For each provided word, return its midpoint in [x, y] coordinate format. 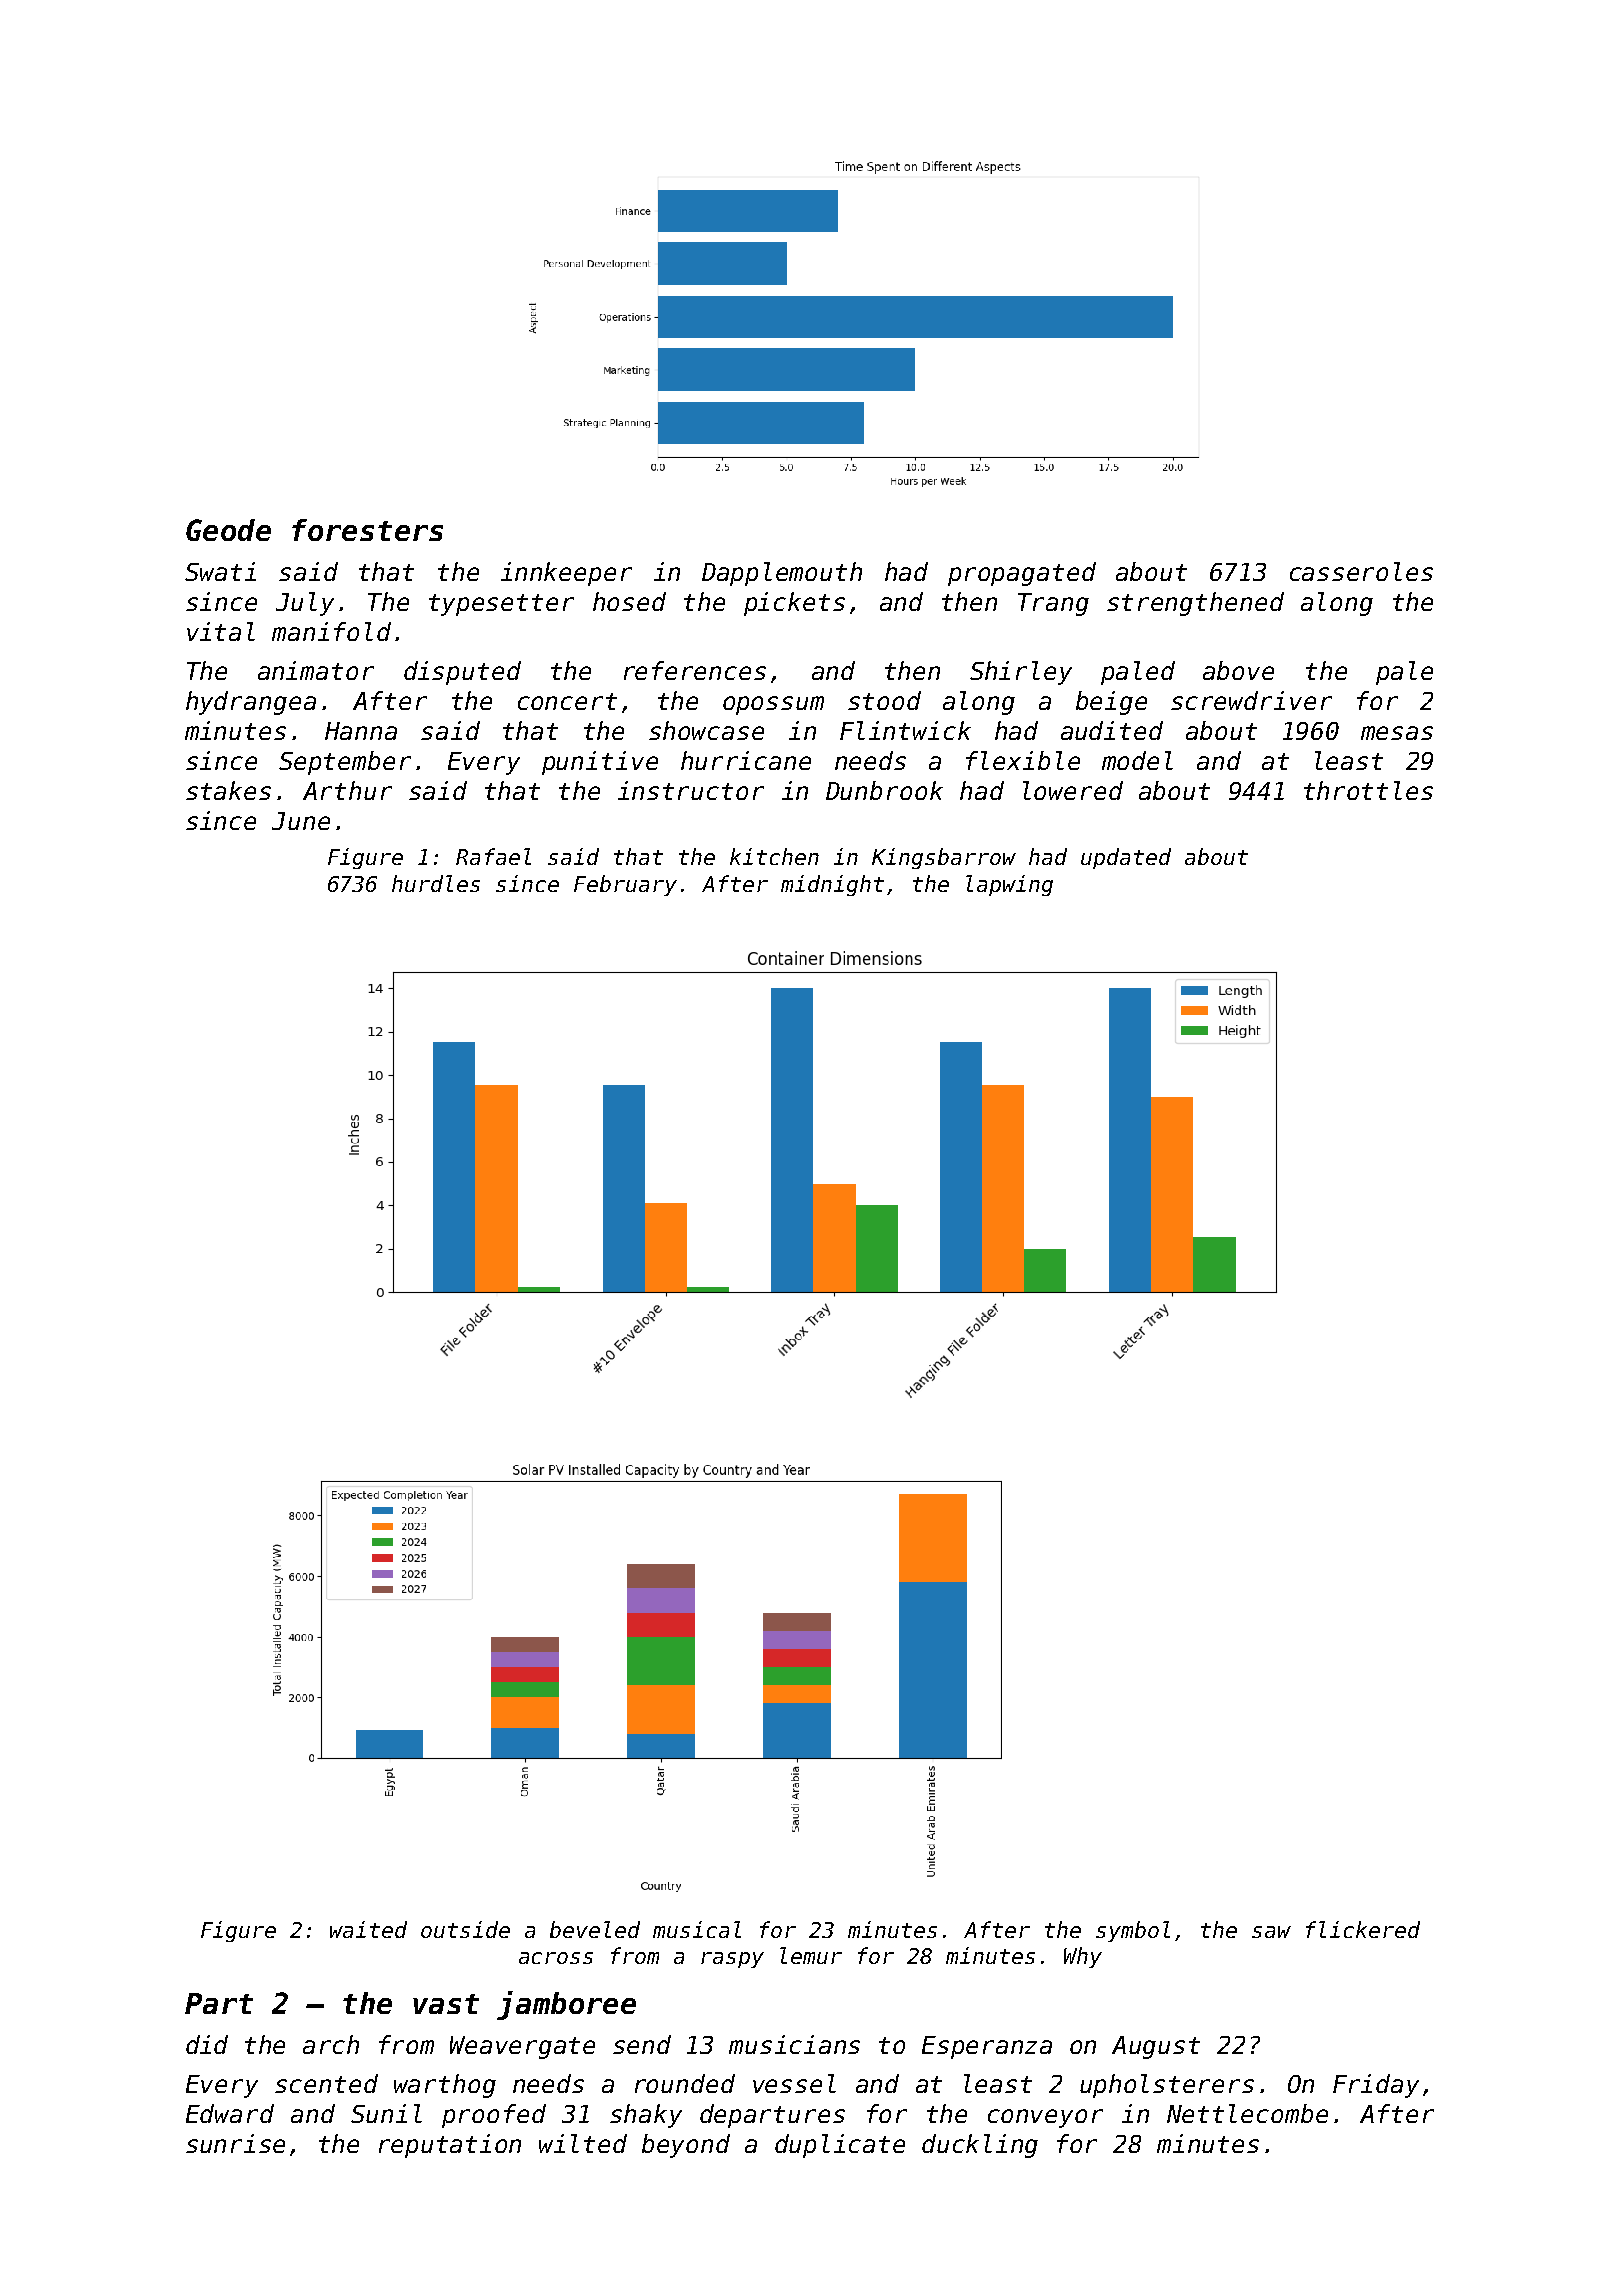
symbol [1133, 1931]
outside [465, 1929]
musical [697, 1929]
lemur [811, 1955]
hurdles [436, 883]
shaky [646, 2116]
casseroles [1361, 571]
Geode [228, 530]
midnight [832, 885]
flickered [1363, 1929]
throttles [1368, 790]
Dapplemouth [782, 574]
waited [368, 1929]
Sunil [386, 2113]
